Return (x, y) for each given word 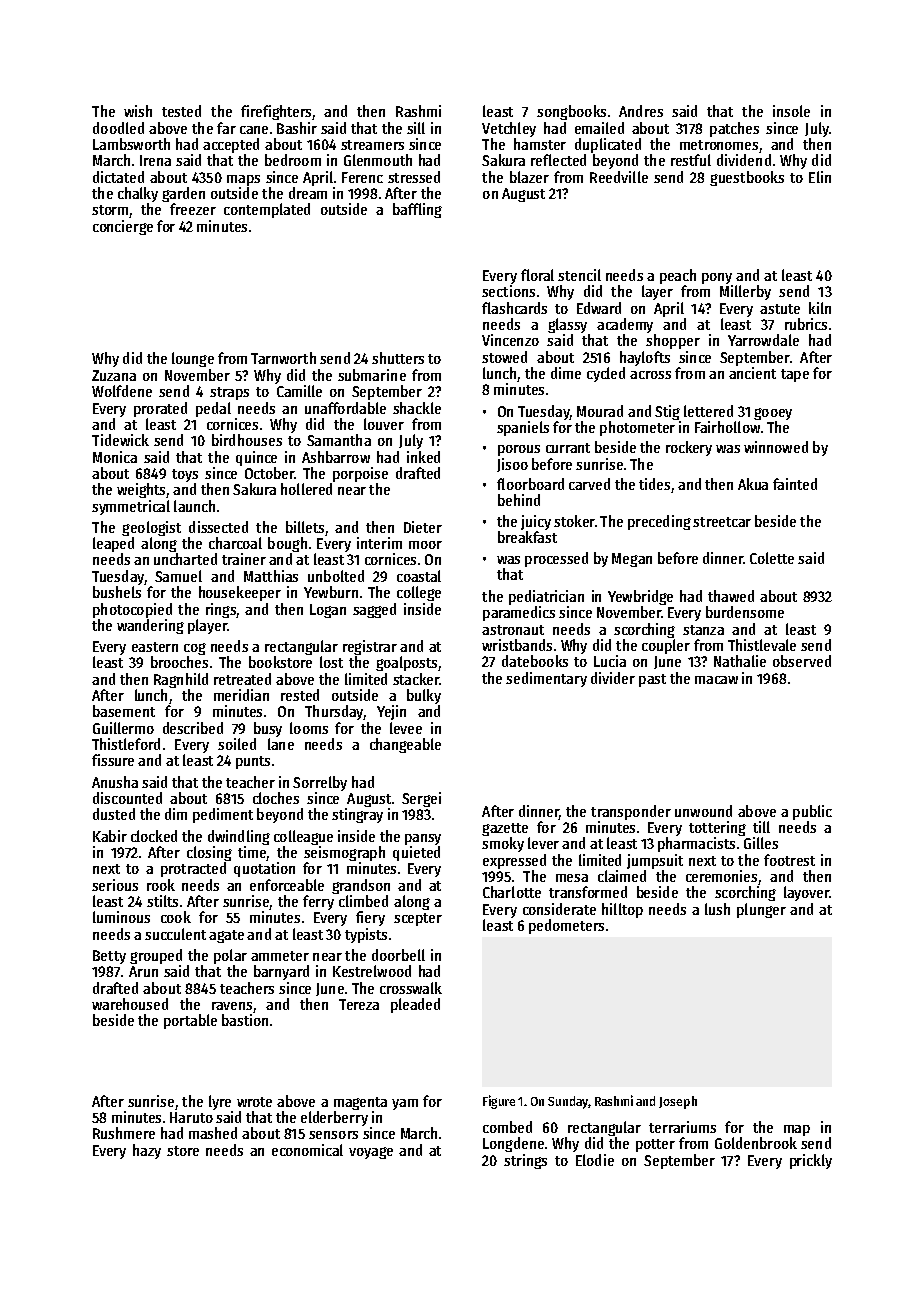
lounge (193, 359)
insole (791, 111)
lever (543, 843)
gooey (773, 414)
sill (416, 128)
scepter (418, 919)
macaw (716, 680)
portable (190, 1021)
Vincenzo (510, 340)
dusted (114, 814)
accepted (231, 145)
